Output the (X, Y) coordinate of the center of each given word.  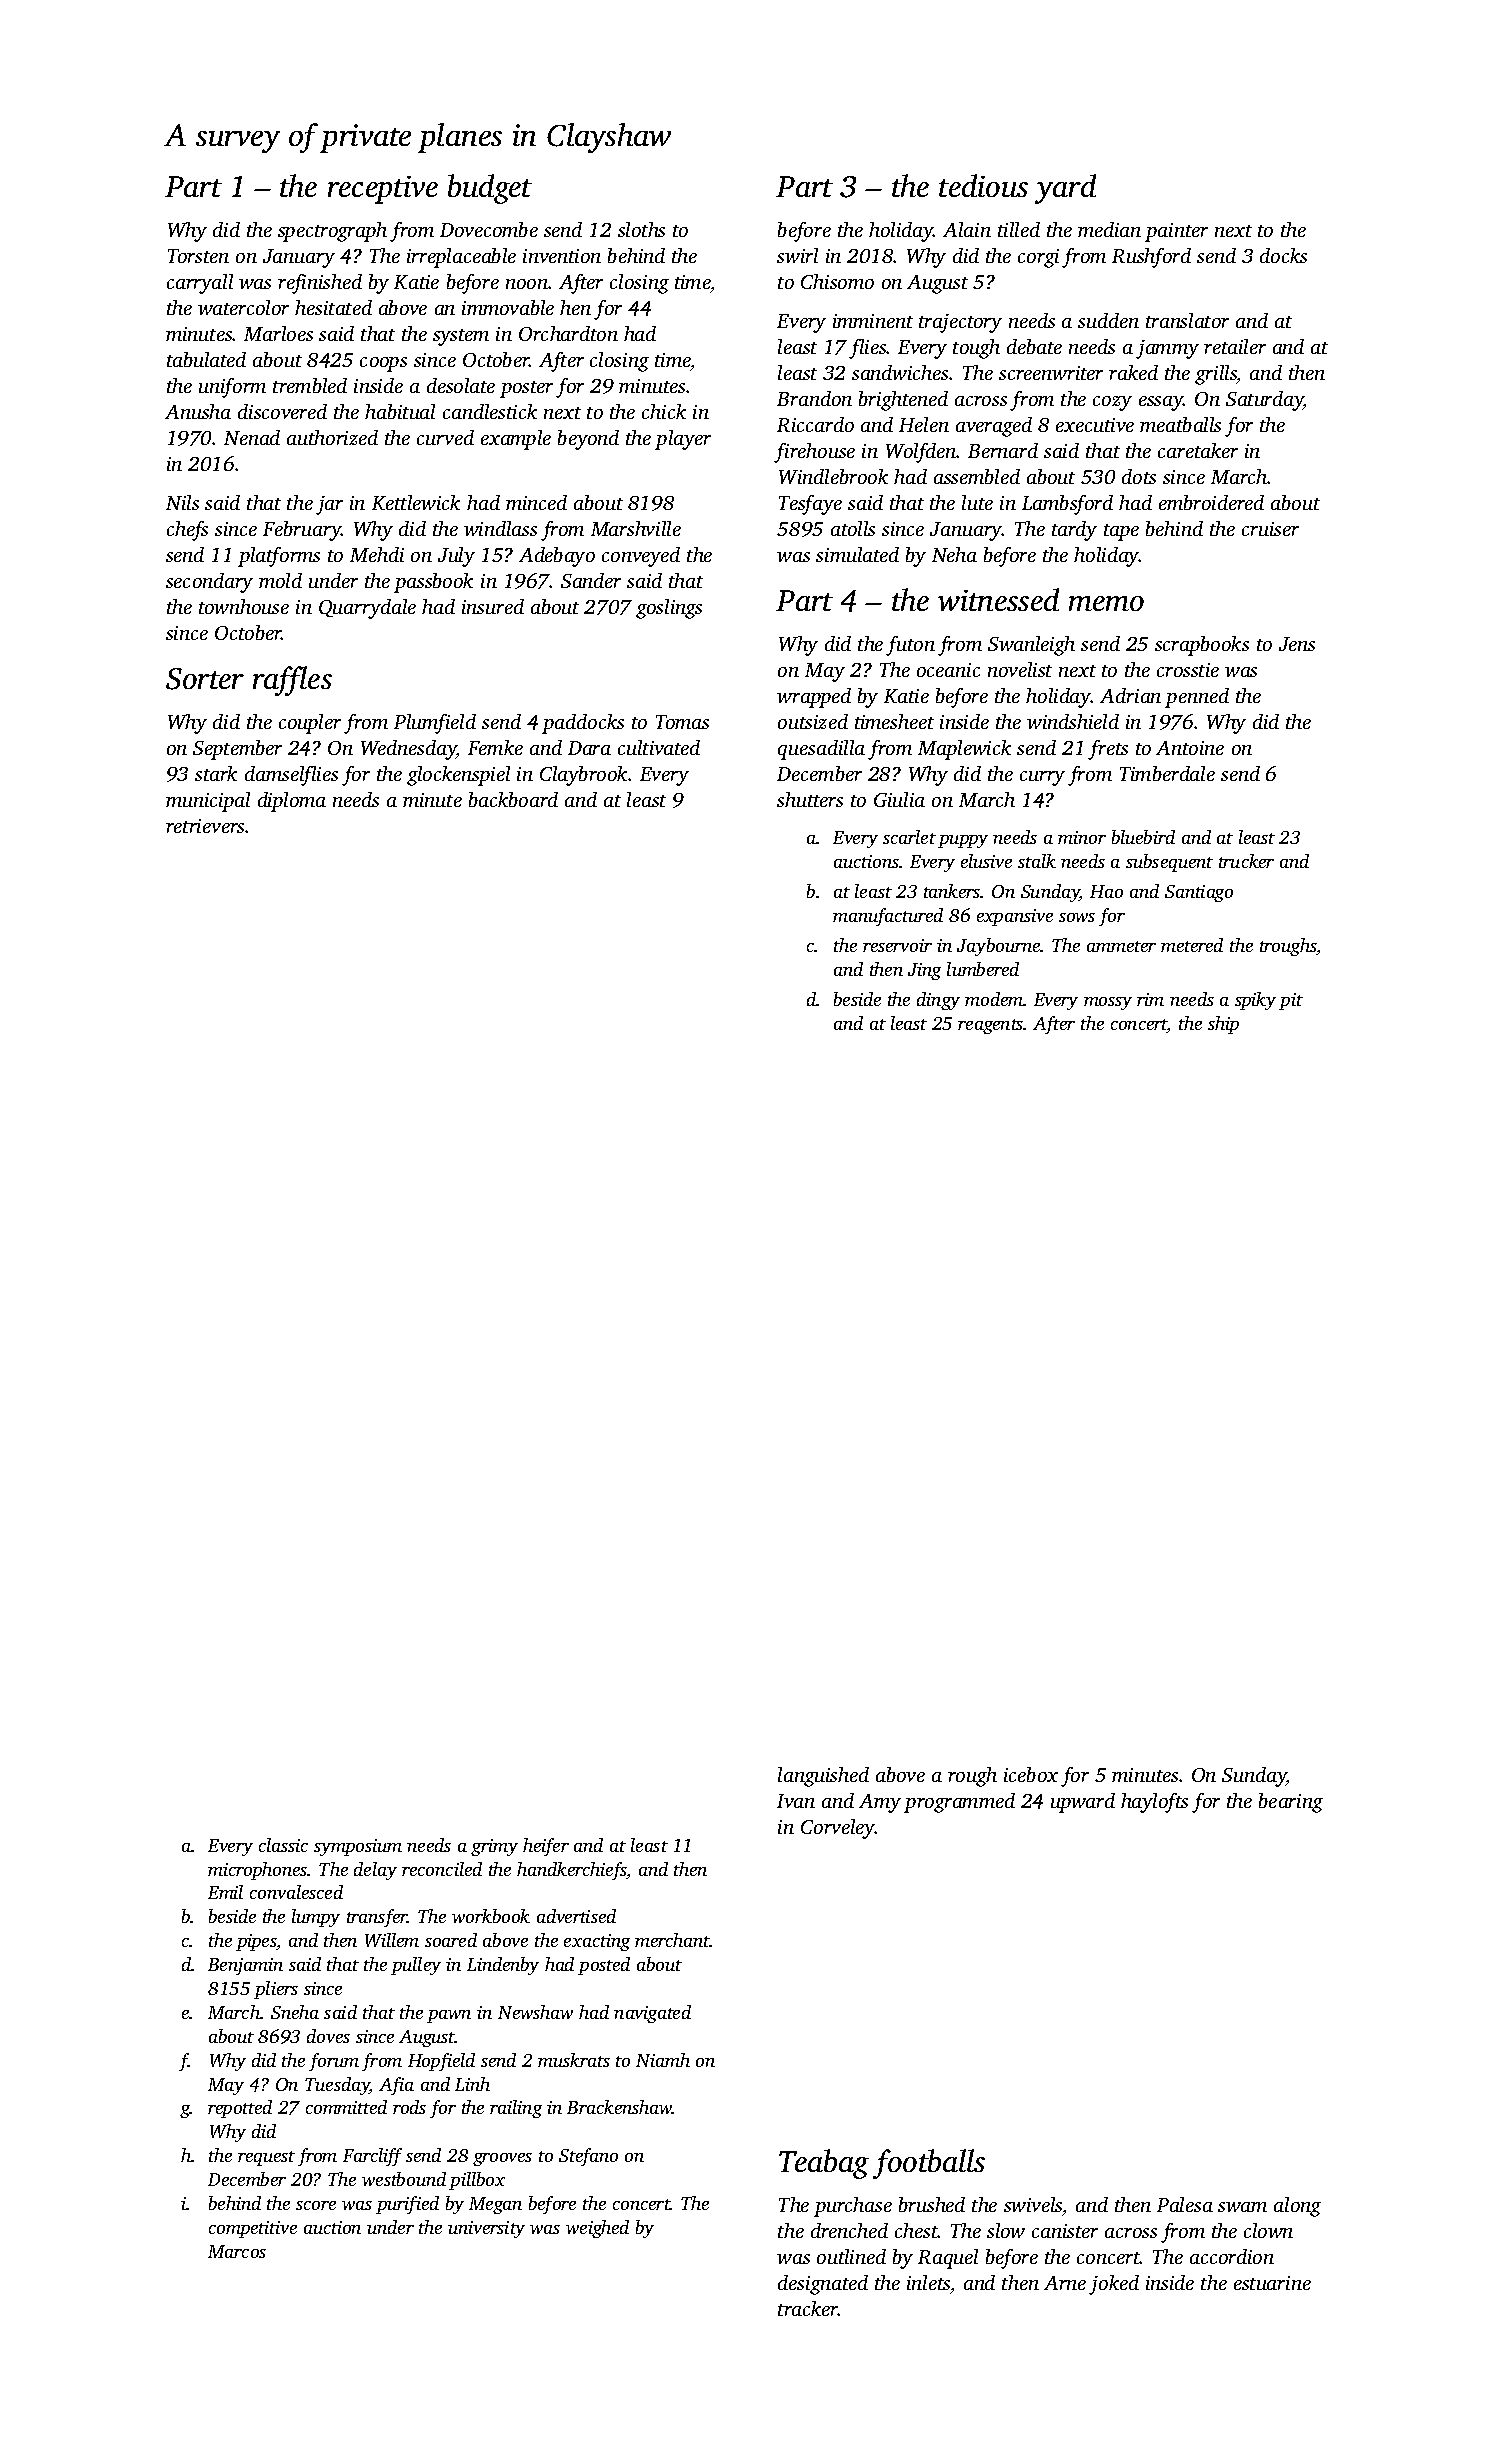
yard (1065, 189)
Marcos (237, 2251)
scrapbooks (1202, 646)
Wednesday (409, 750)
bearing (1291, 1803)
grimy (494, 1847)
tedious (983, 185)
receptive (383, 190)
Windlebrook (833, 476)
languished (823, 1777)
